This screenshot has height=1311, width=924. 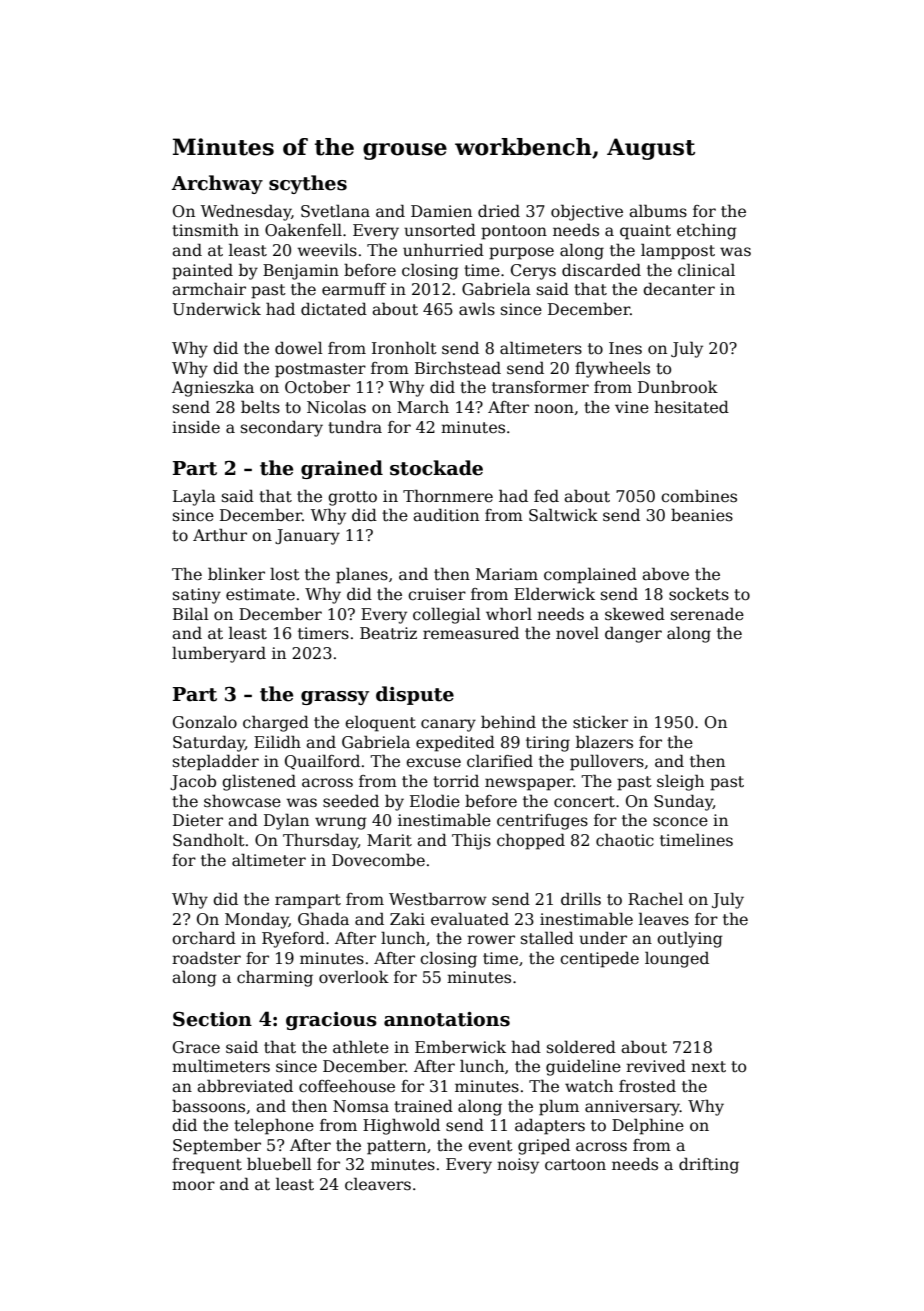 I want to click on awls, so click(x=477, y=309).
